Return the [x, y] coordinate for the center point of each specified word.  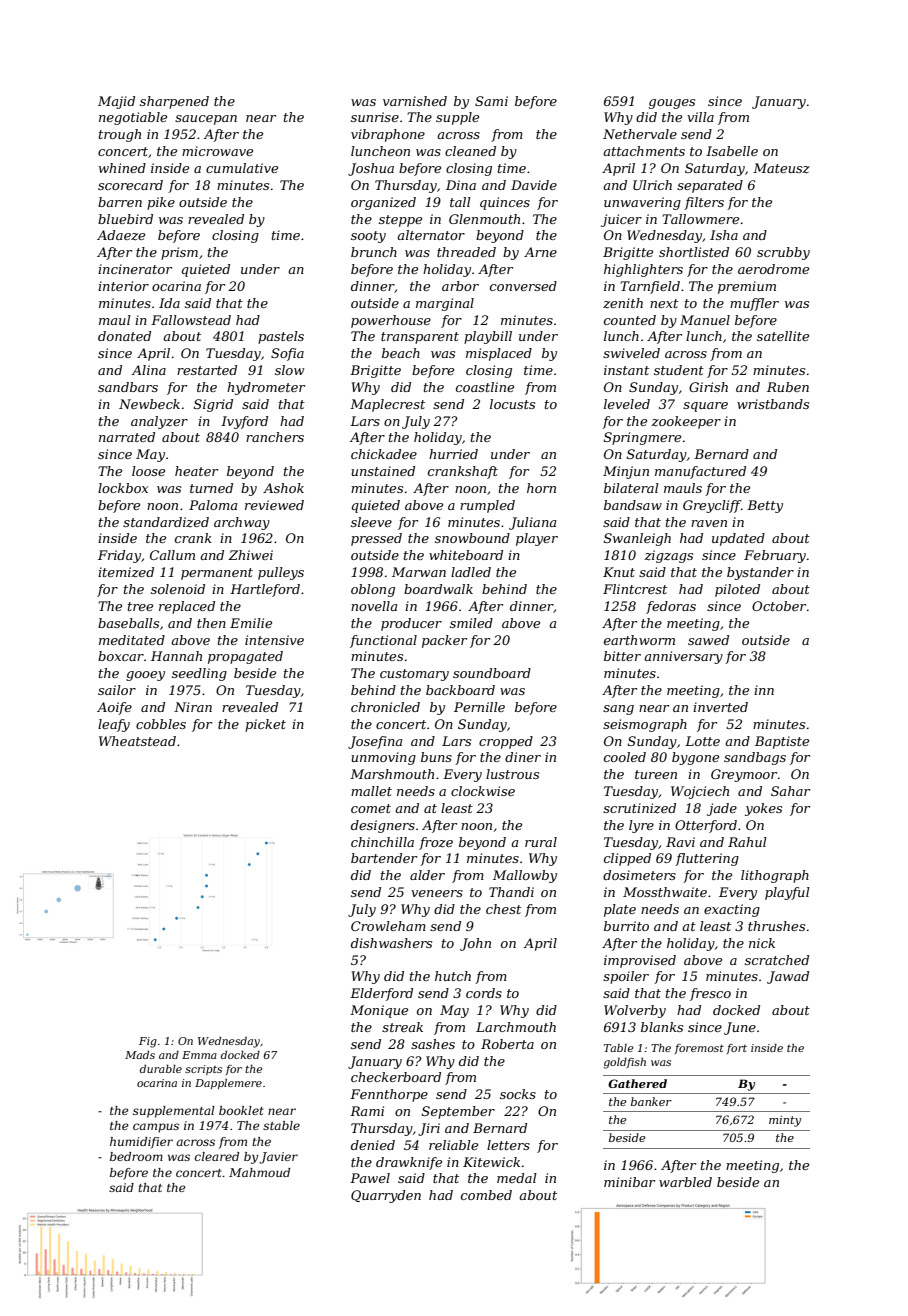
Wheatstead [137, 741]
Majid [116, 102]
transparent [420, 338]
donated [124, 336]
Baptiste [782, 742]
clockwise [483, 791]
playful [787, 893]
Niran [193, 707]
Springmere [642, 438]
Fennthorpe [389, 1095]
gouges [672, 104]
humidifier [141, 1143]
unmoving [383, 758]
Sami [491, 101]
